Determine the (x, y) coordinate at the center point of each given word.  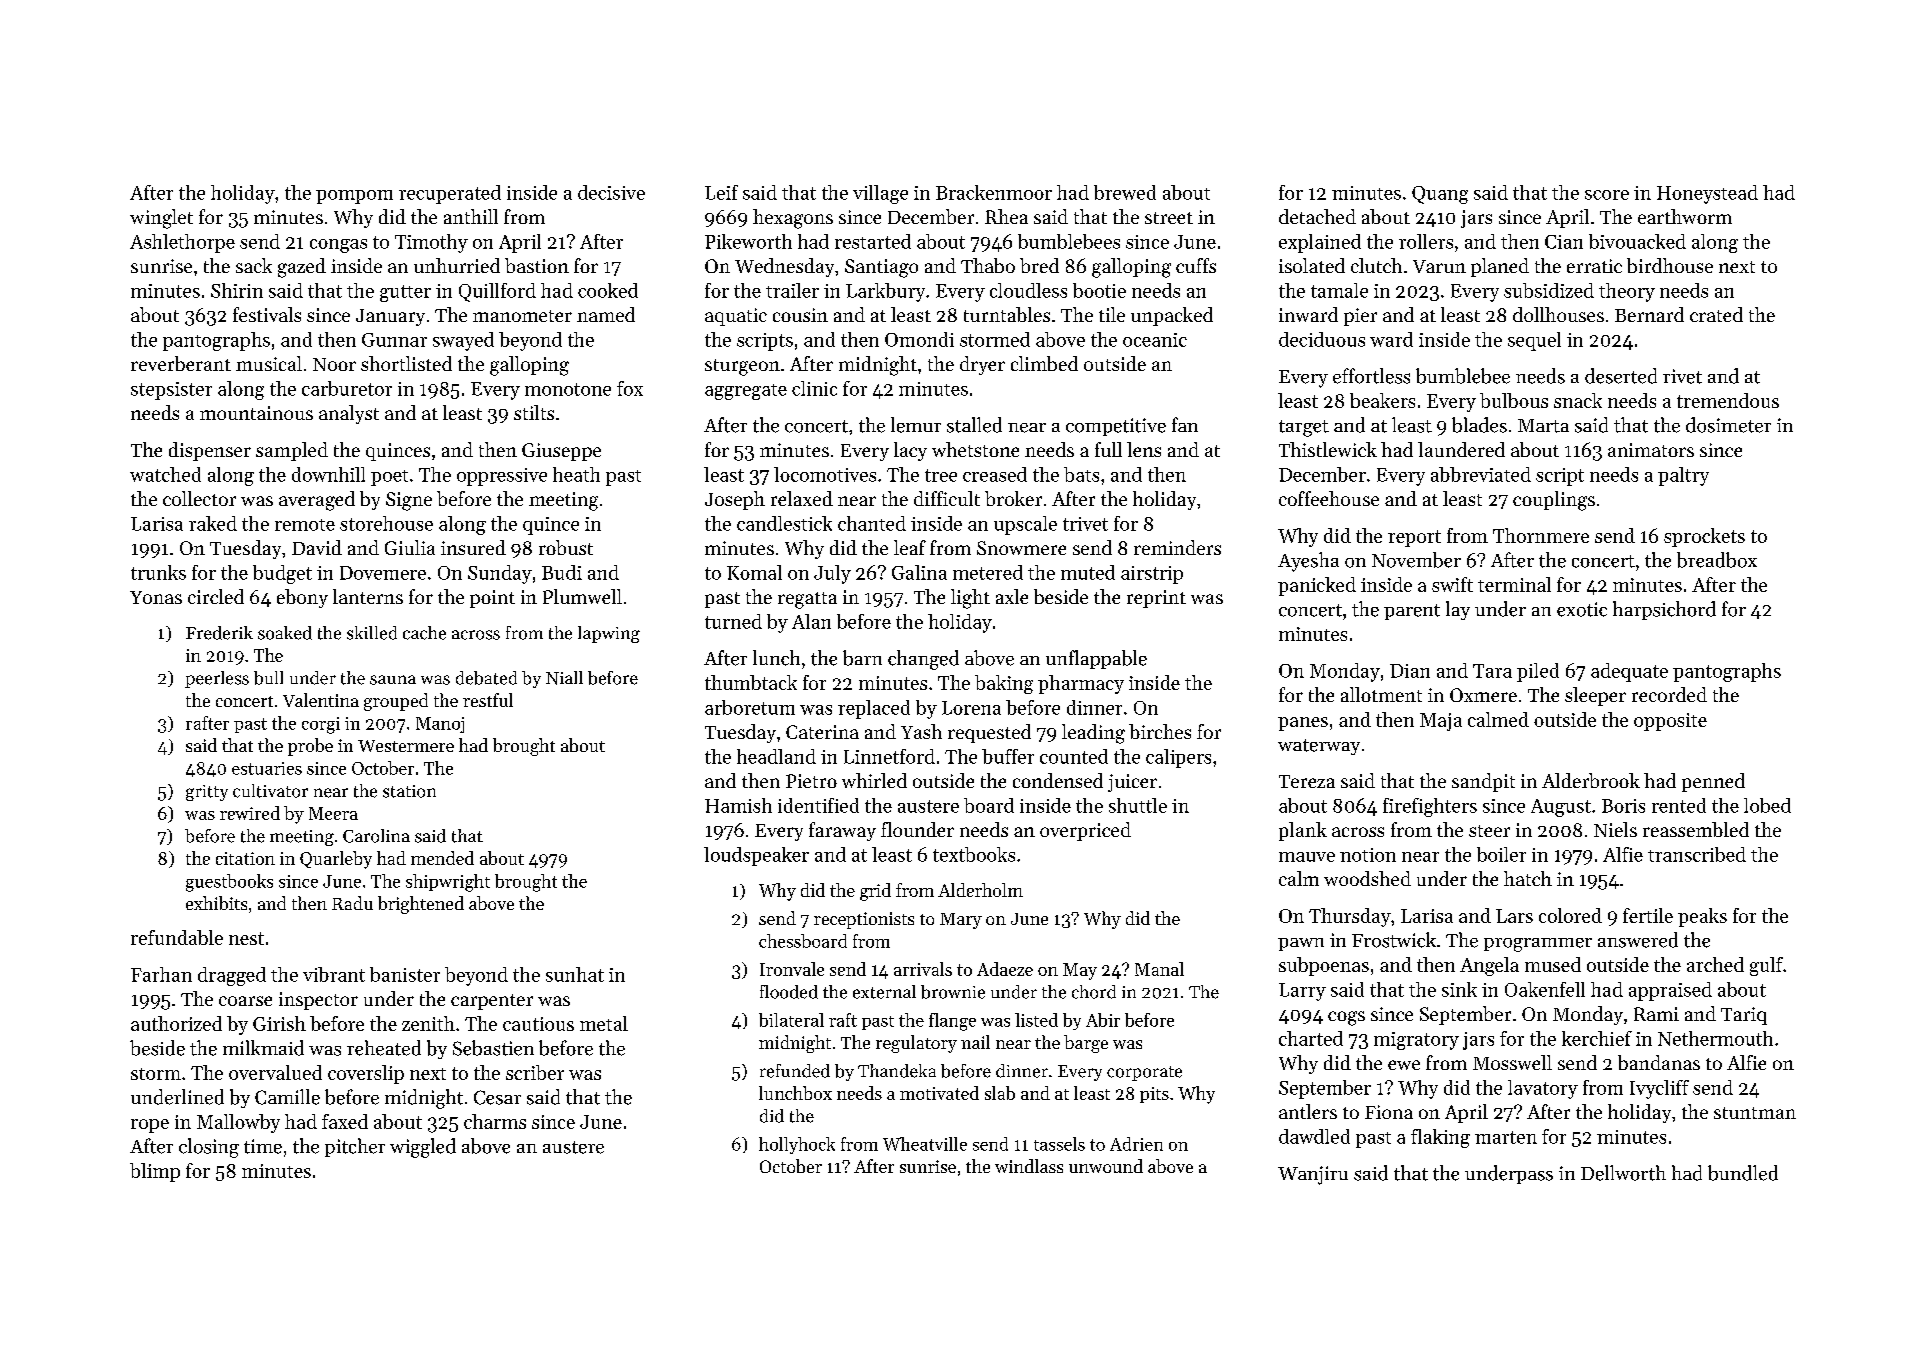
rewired (250, 813)
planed (1500, 267)
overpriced (1085, 831)
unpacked (1172, 316)
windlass (1029, 1166)
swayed (463, 341)
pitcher (355, 1147)
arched (1715, 964)
